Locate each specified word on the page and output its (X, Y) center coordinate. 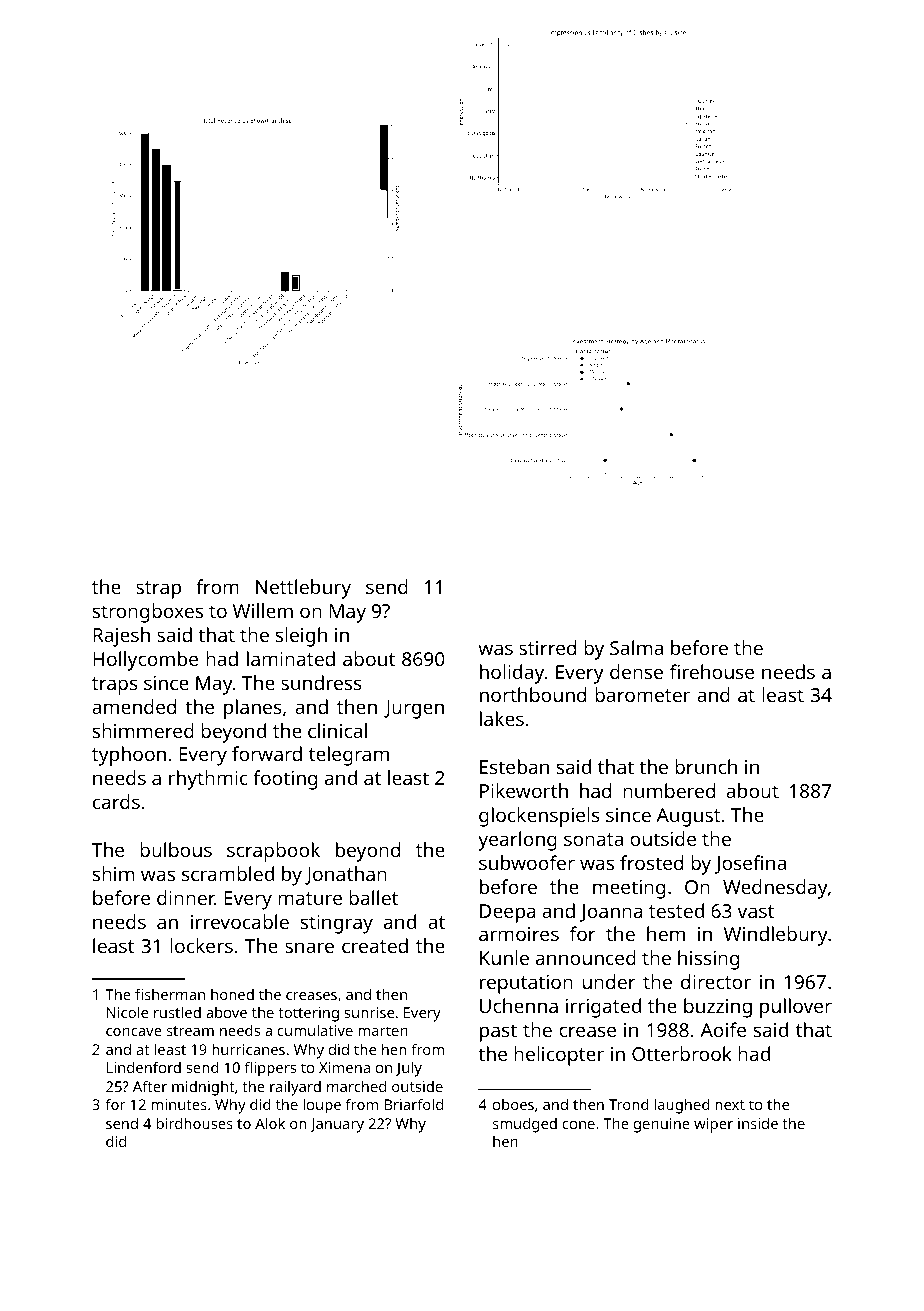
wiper (713, 1125)
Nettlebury (303, 589)
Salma (636, 647)
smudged (525, 1125)
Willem (263, 610)
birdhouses (195, 1123)
